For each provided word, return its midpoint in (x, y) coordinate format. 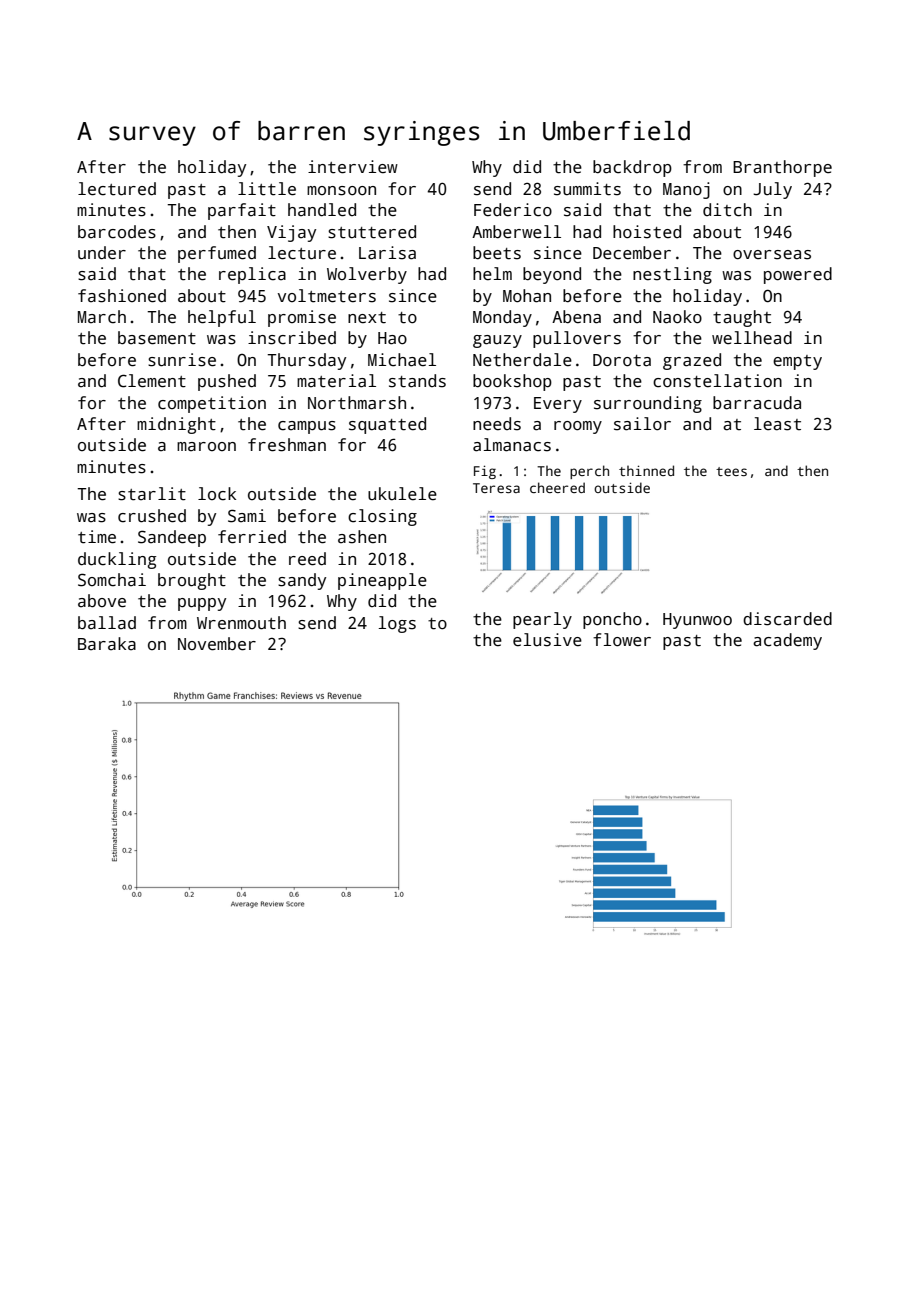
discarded (787, 619)
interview (353, 167)
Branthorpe (782, 168)
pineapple (382, 581)
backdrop (632, 168)
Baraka (107, 644)
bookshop (512, 382)
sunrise (182, 360)
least (777, 424)
